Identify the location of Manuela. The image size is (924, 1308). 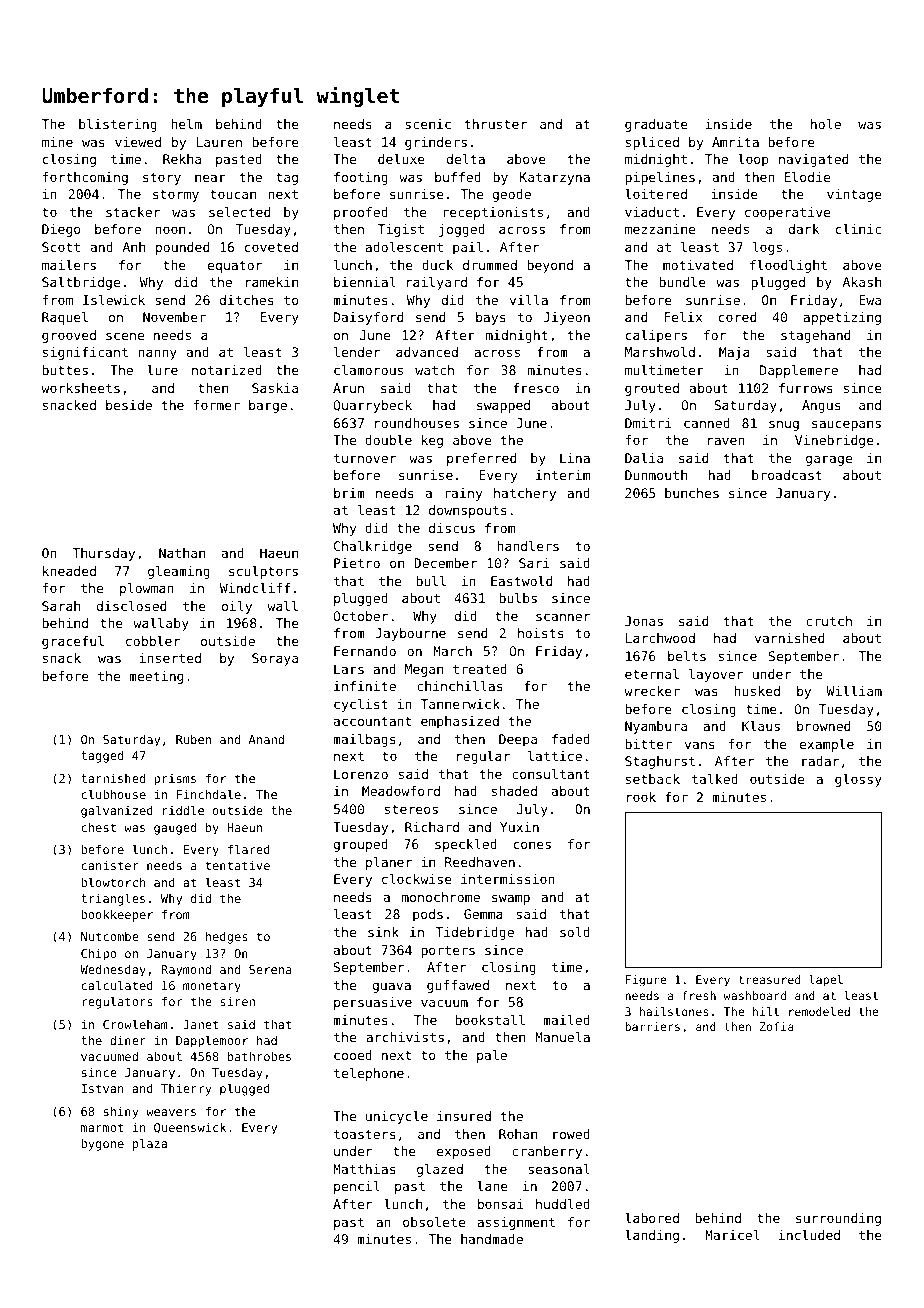
(562, 1037).
